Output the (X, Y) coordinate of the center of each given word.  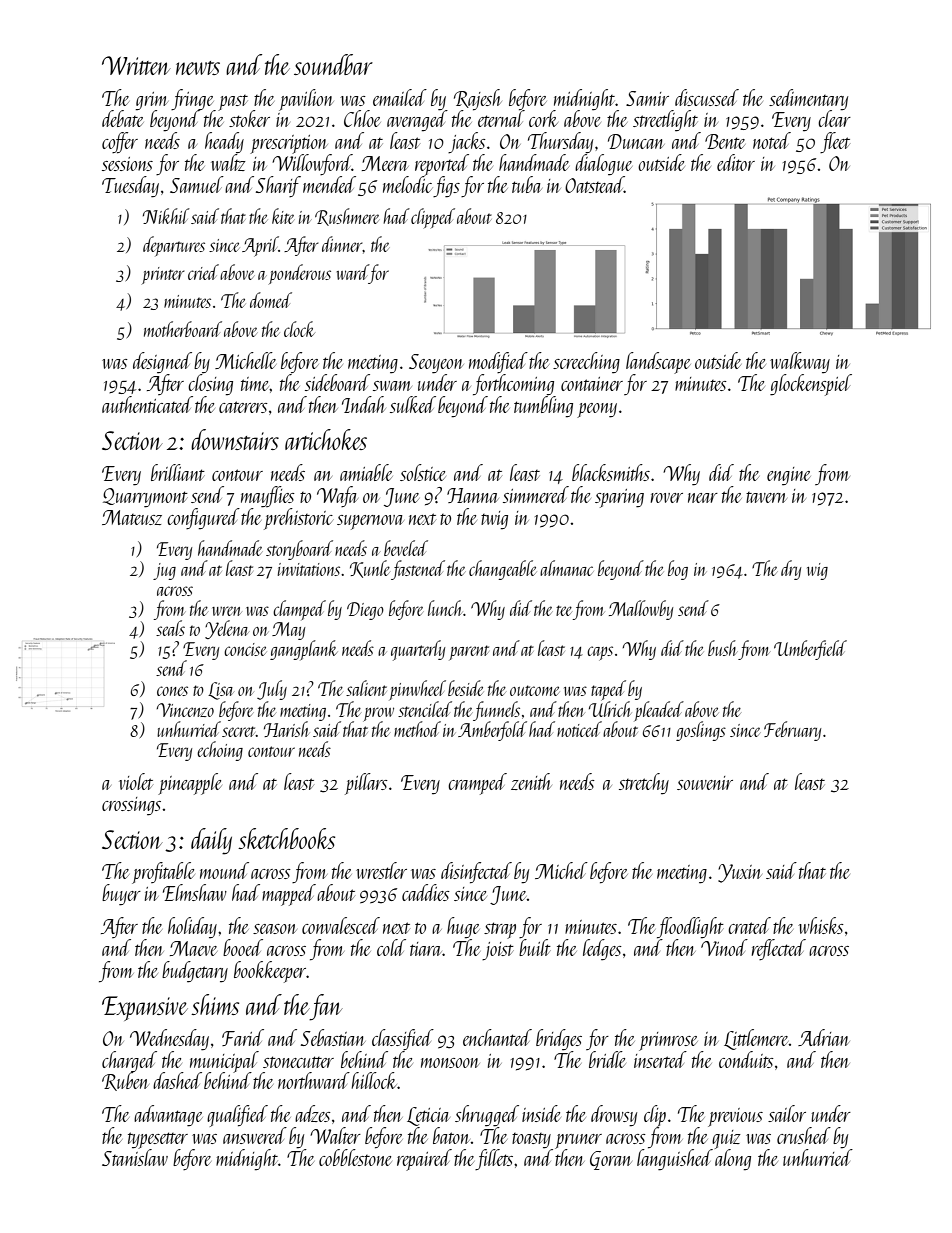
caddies (426, 892)
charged (129, 1061)
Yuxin (740, 873)
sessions (127, 164)
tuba (527, 184)
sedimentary (808, 99)
